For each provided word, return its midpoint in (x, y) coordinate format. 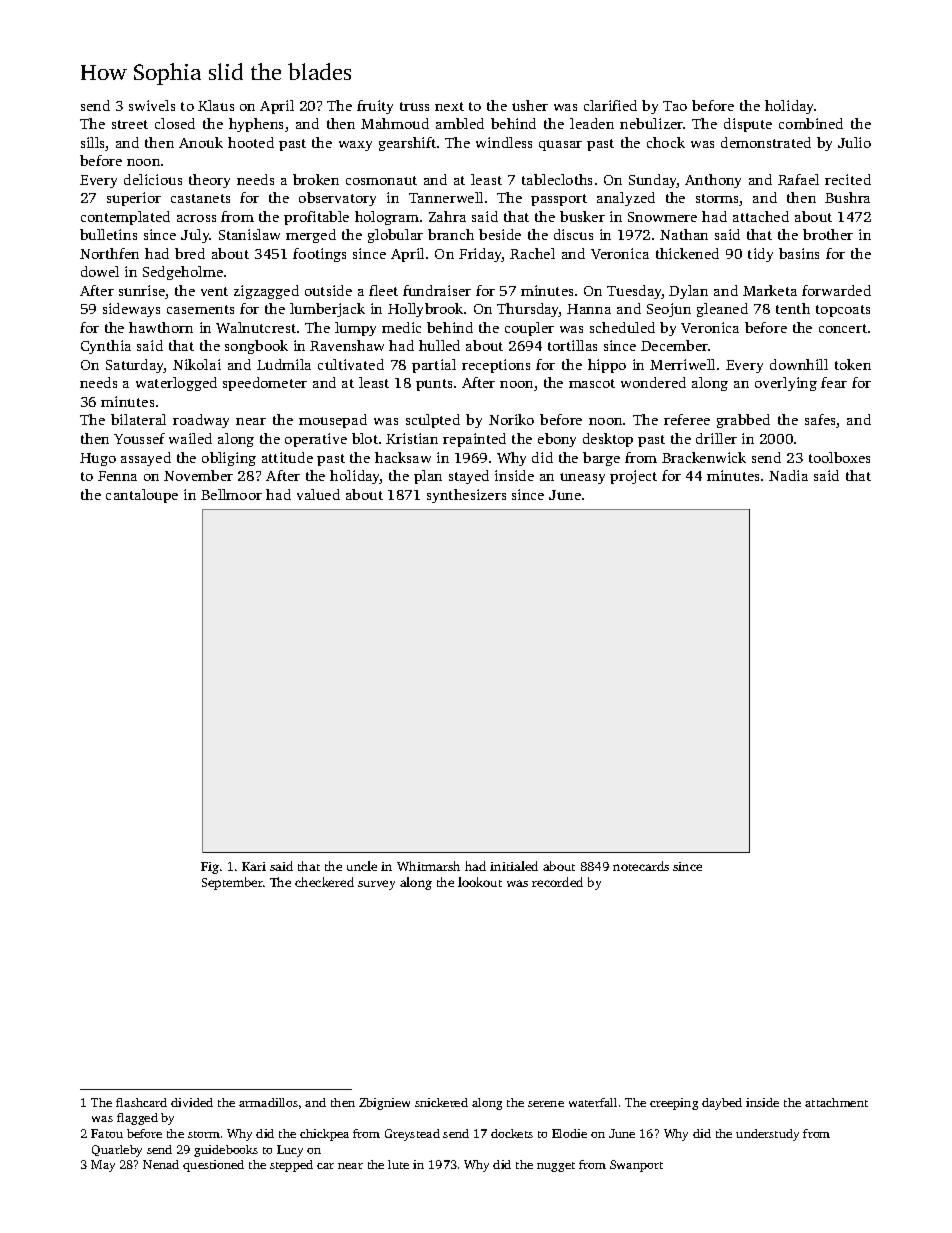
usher (530, 105)
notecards (641, 866)
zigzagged (266, 292)
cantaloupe (142, 496)
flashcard (141, 1102)
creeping (674, 1104)
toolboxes (839, 457)
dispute (748, 125)
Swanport (636, 1166)
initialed (514, 866)
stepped (291, 1166)
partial (434, 366)
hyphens (256, 125)
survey (376, 885)
